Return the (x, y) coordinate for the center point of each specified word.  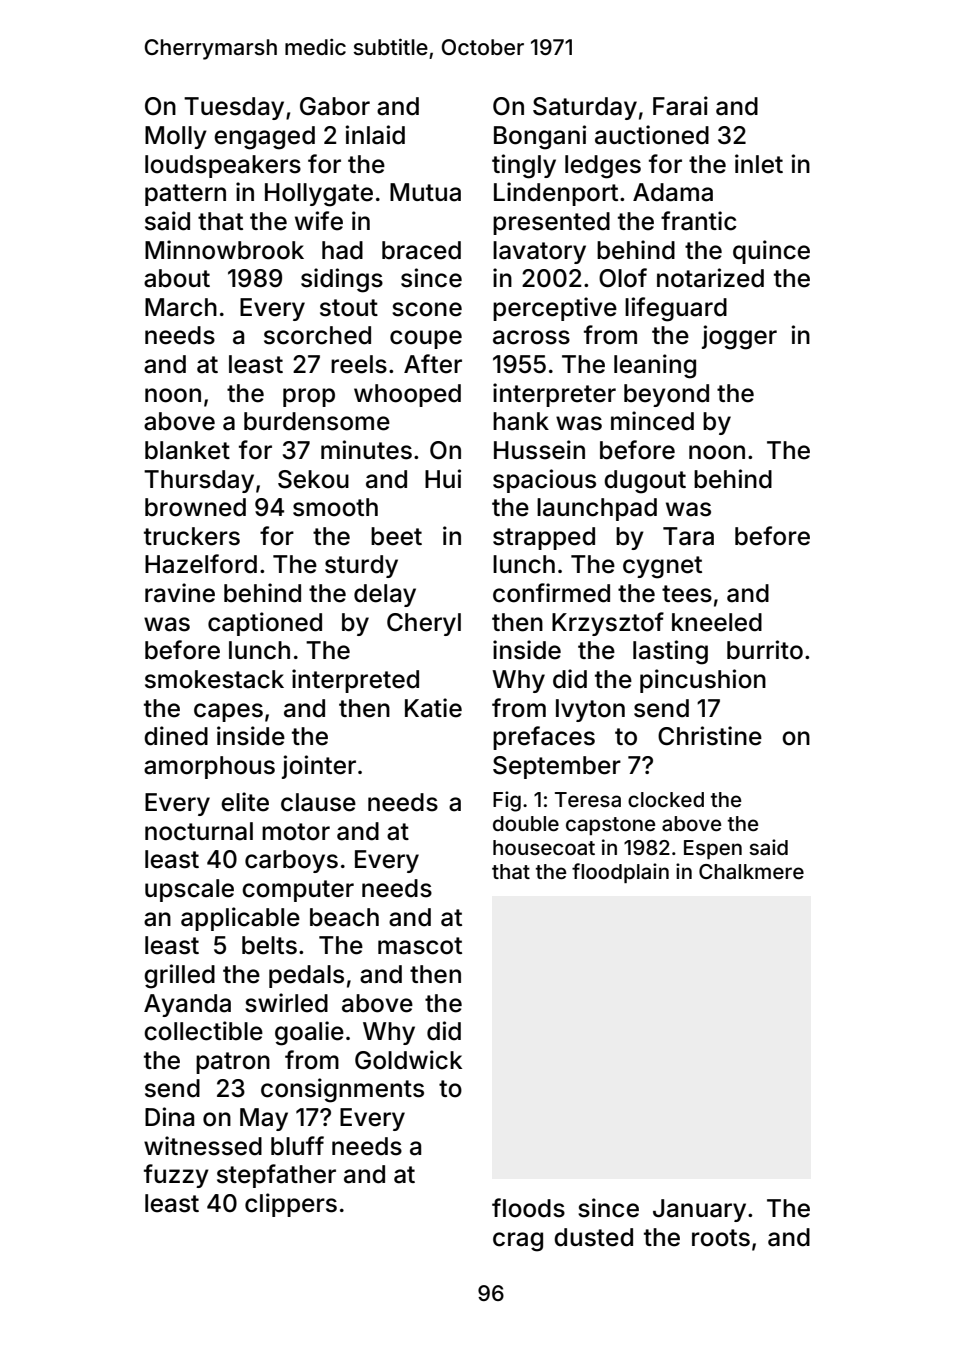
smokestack (214, 679)
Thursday (199, 481)
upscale (189, 890)
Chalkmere (751, 871)
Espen (713, 849)
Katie (433, 708)
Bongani (540, 137)
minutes (366, 450)
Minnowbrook (224, 250)
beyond (666, 395)
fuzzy (176, 1176)
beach (344, 917)
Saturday (585, 108)
